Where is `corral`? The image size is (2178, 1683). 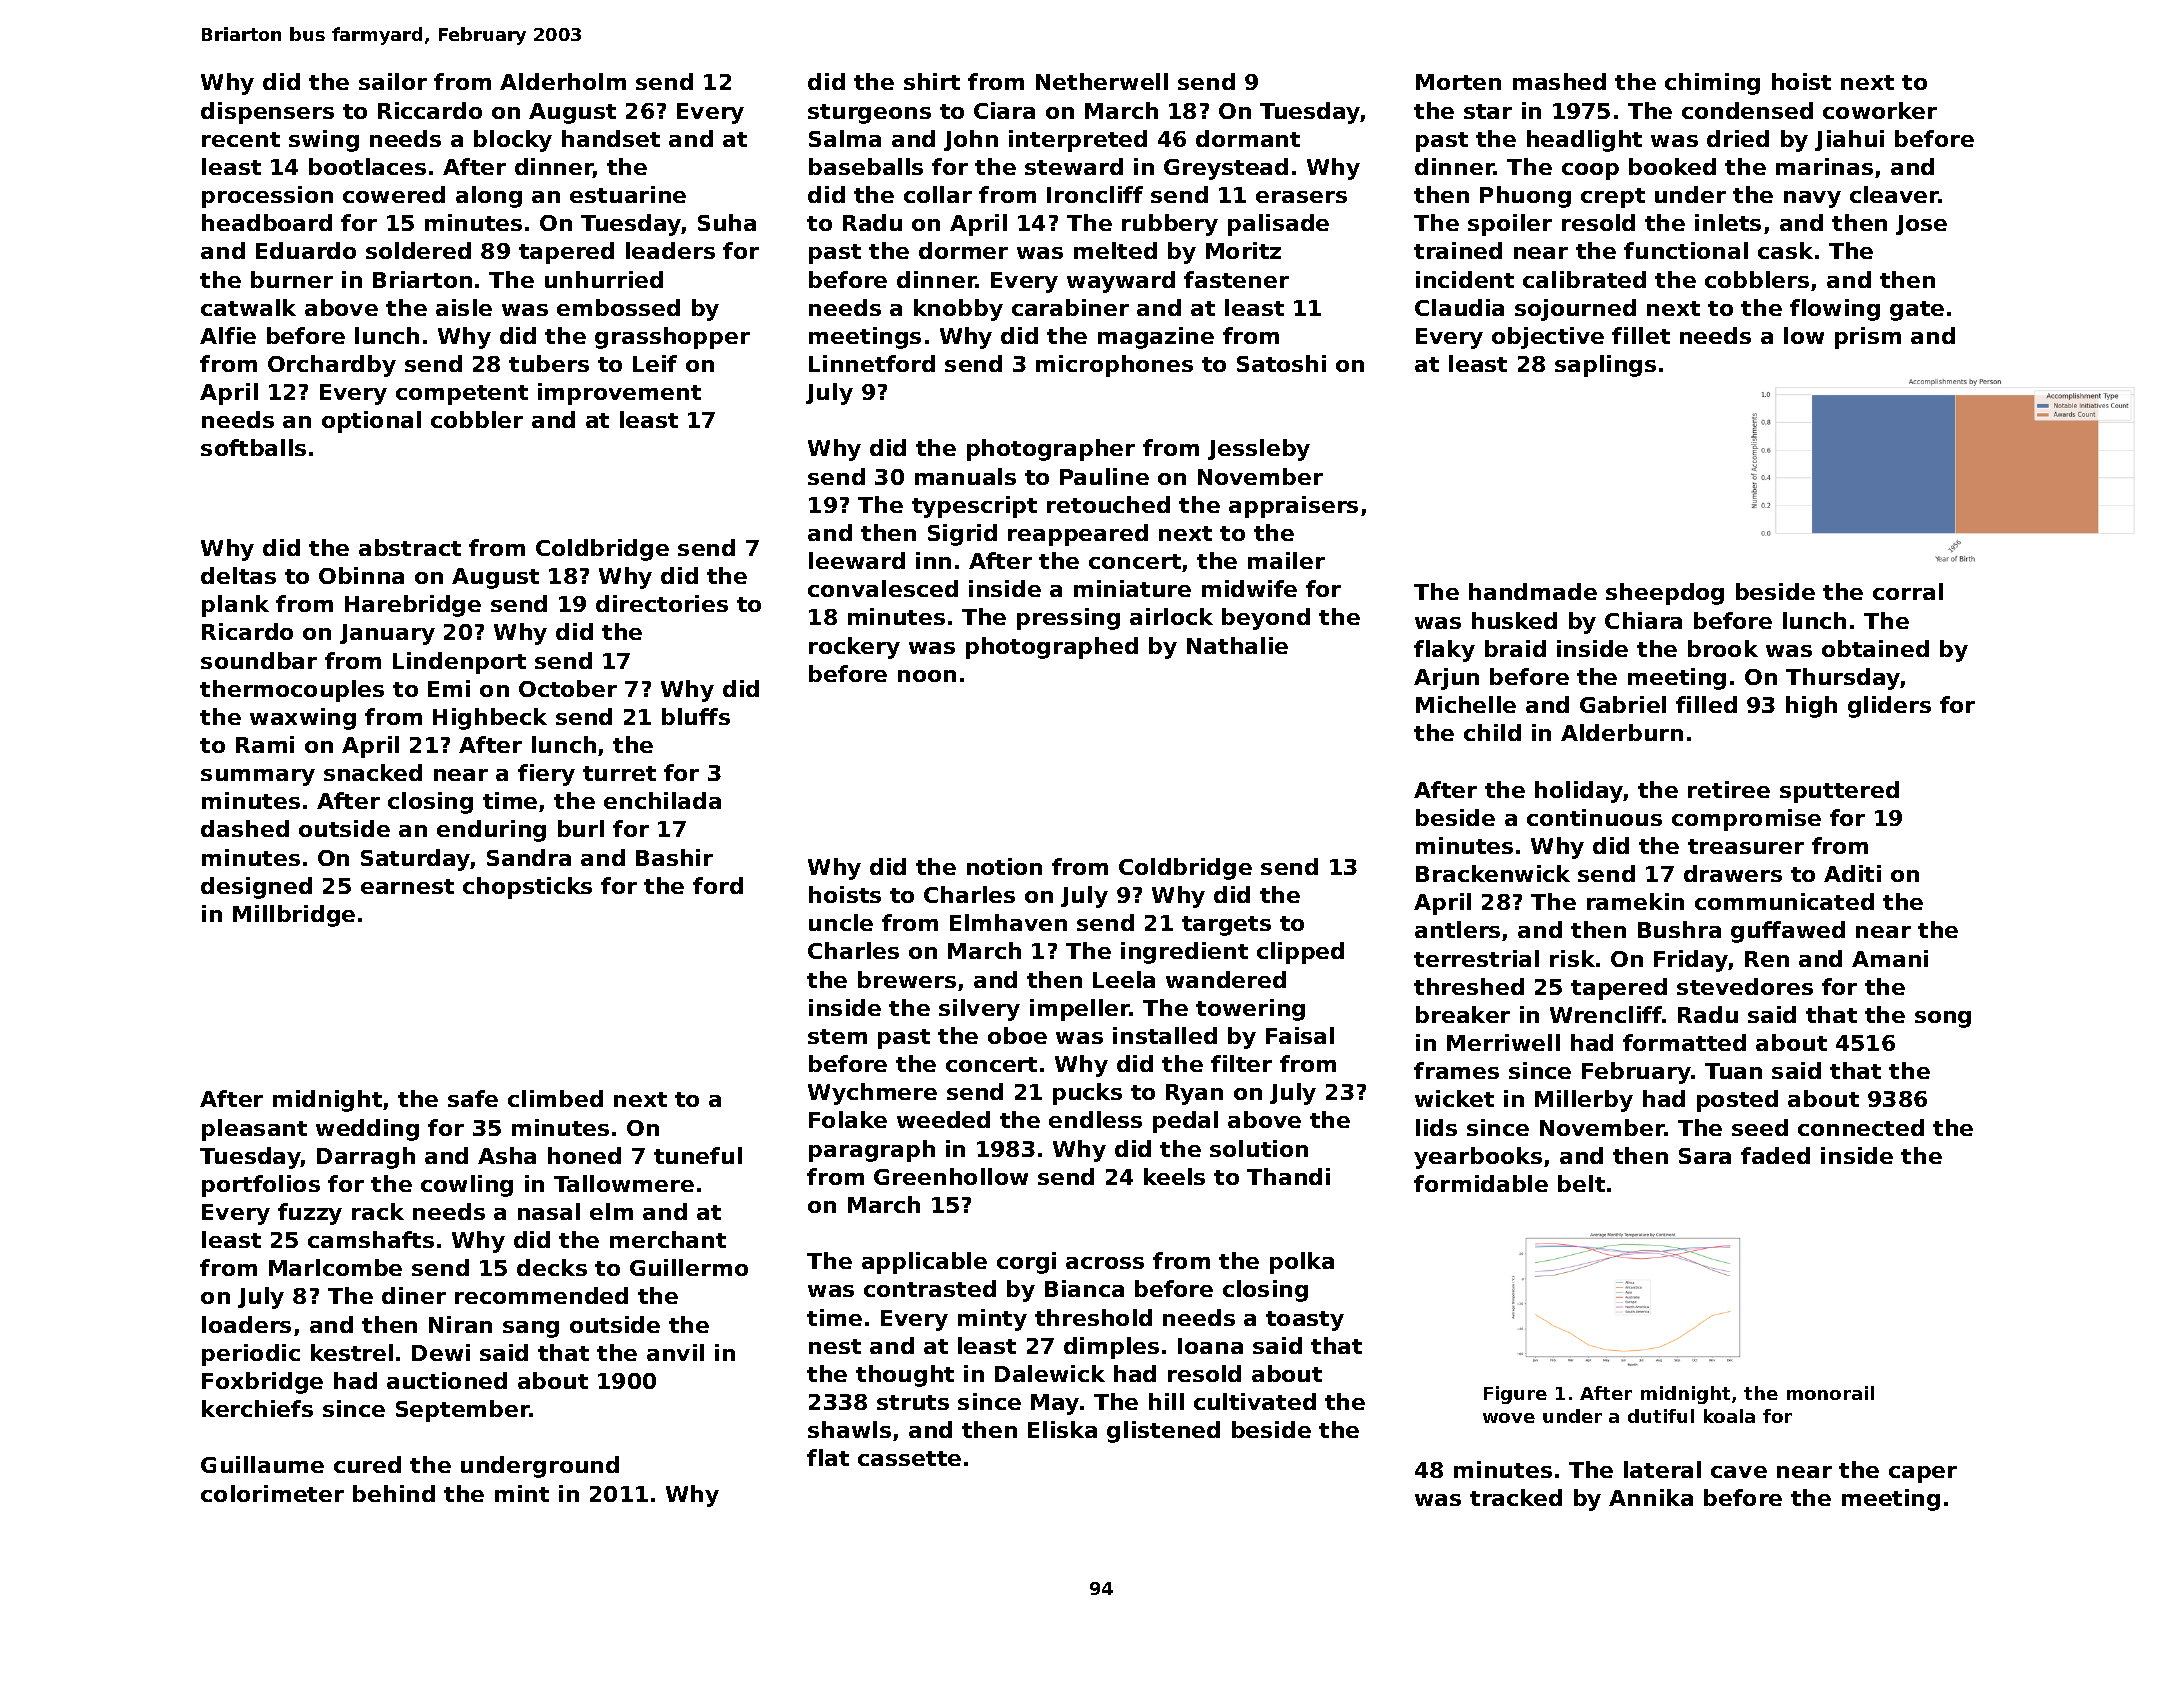 corral is located at coordinates (1908, 591).
